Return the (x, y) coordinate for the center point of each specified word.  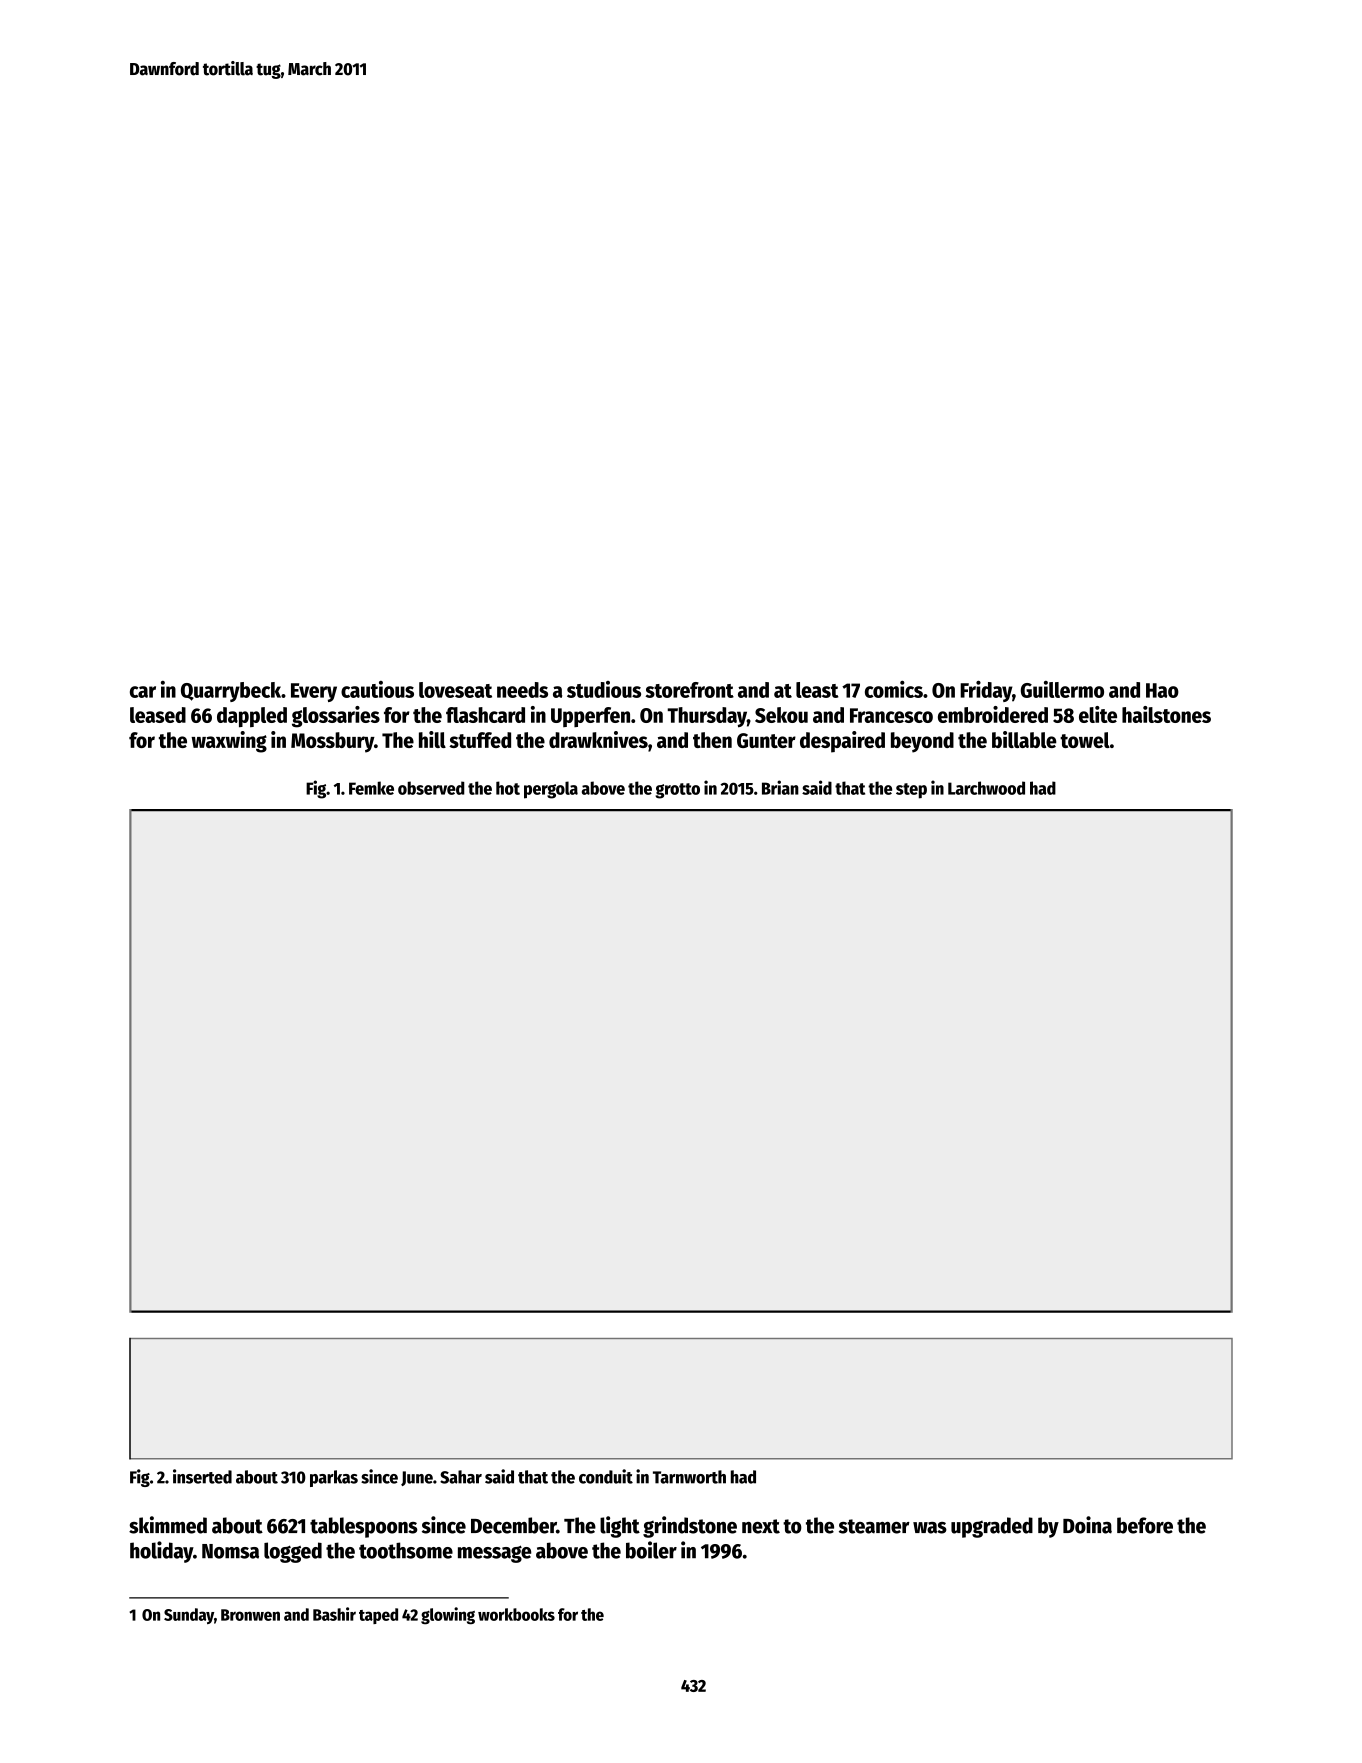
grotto (678, 791)
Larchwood (986, 788)
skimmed (168, 1525)
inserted (202, 1476)
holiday (161, 1552)
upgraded (992, 1527)
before (1145, 1525)
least (817, 690)
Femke (371, 788)
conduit (606, 1476)
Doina (1087, 1525)
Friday (986, 691)
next (761, 1526)
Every (314, 692)
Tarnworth (689, 1477)
